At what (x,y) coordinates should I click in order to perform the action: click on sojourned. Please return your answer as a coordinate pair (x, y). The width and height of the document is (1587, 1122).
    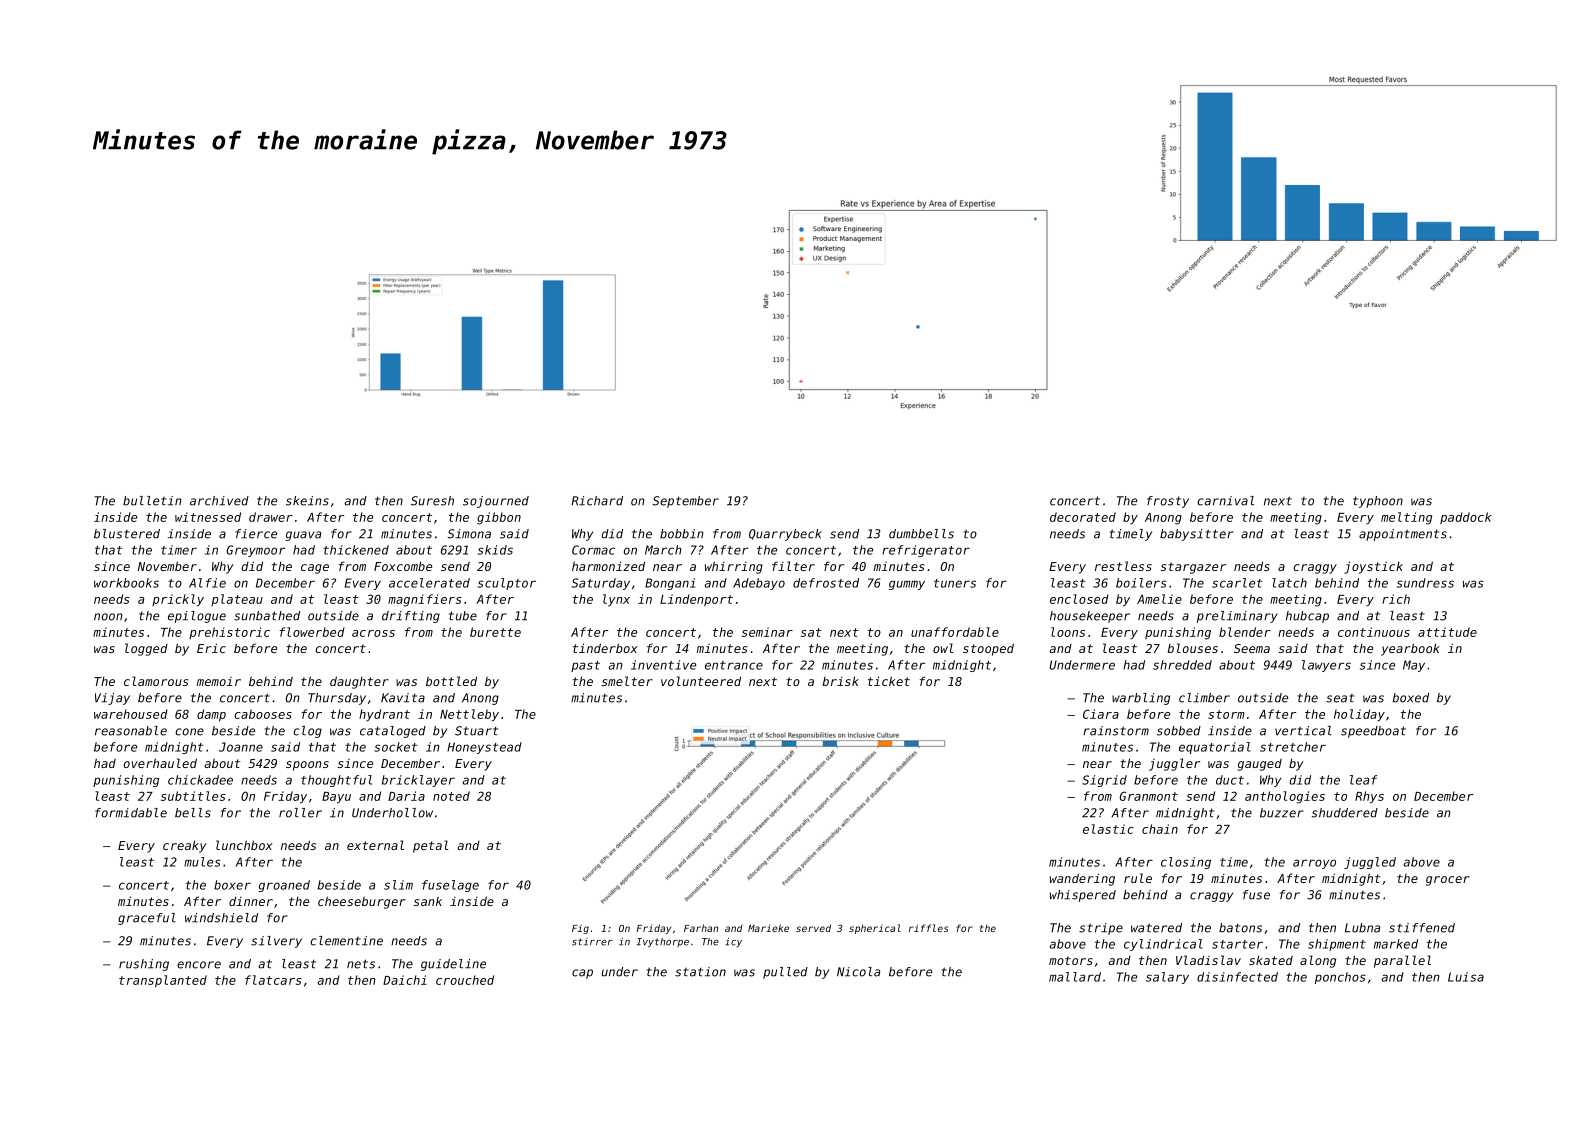
    Looking at the image, I should click on (496, 502).
